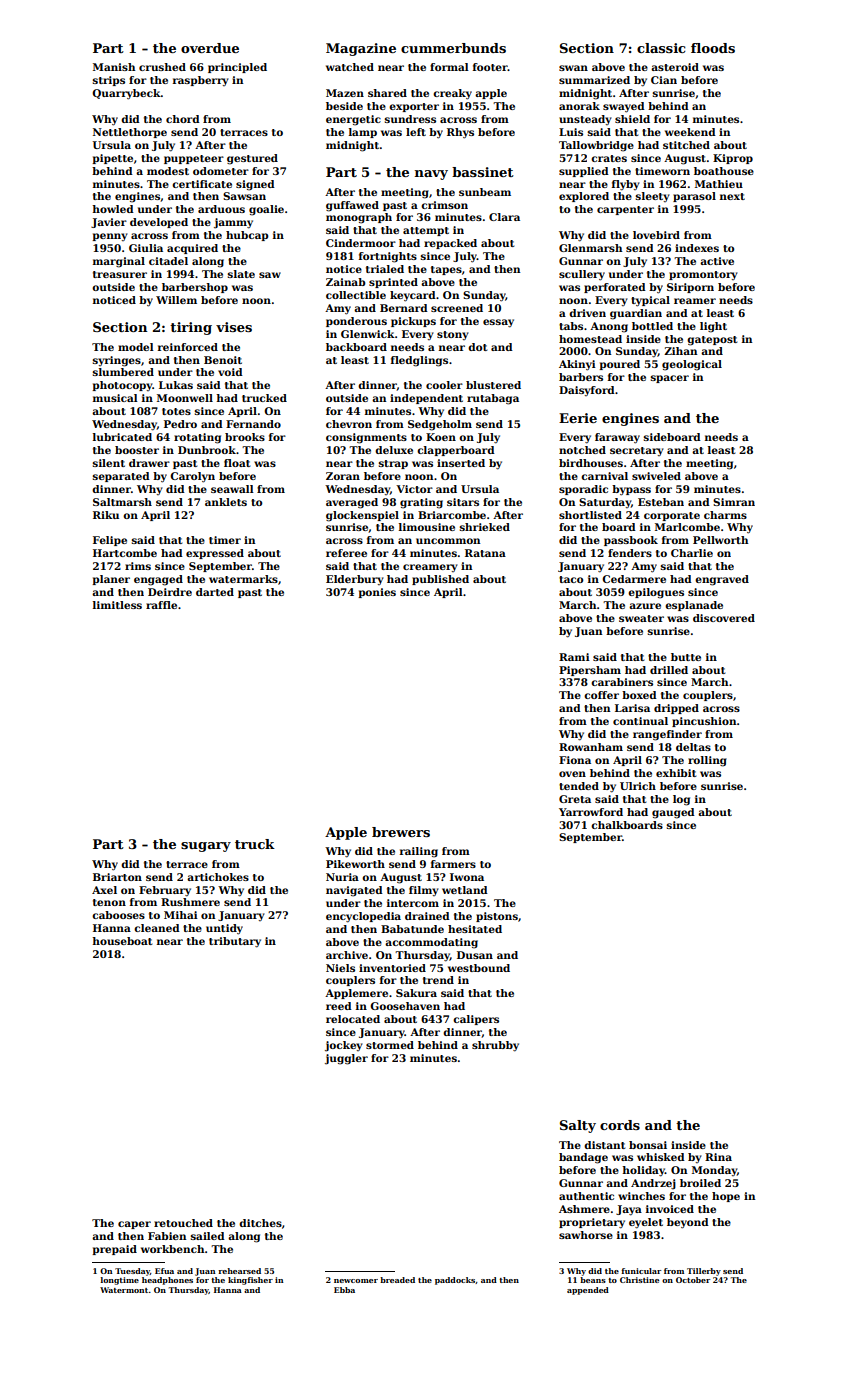 This image has width=849, height=1400. Describe the element at coordinates (734, 502) in the image. I see `Simran` at that location.
